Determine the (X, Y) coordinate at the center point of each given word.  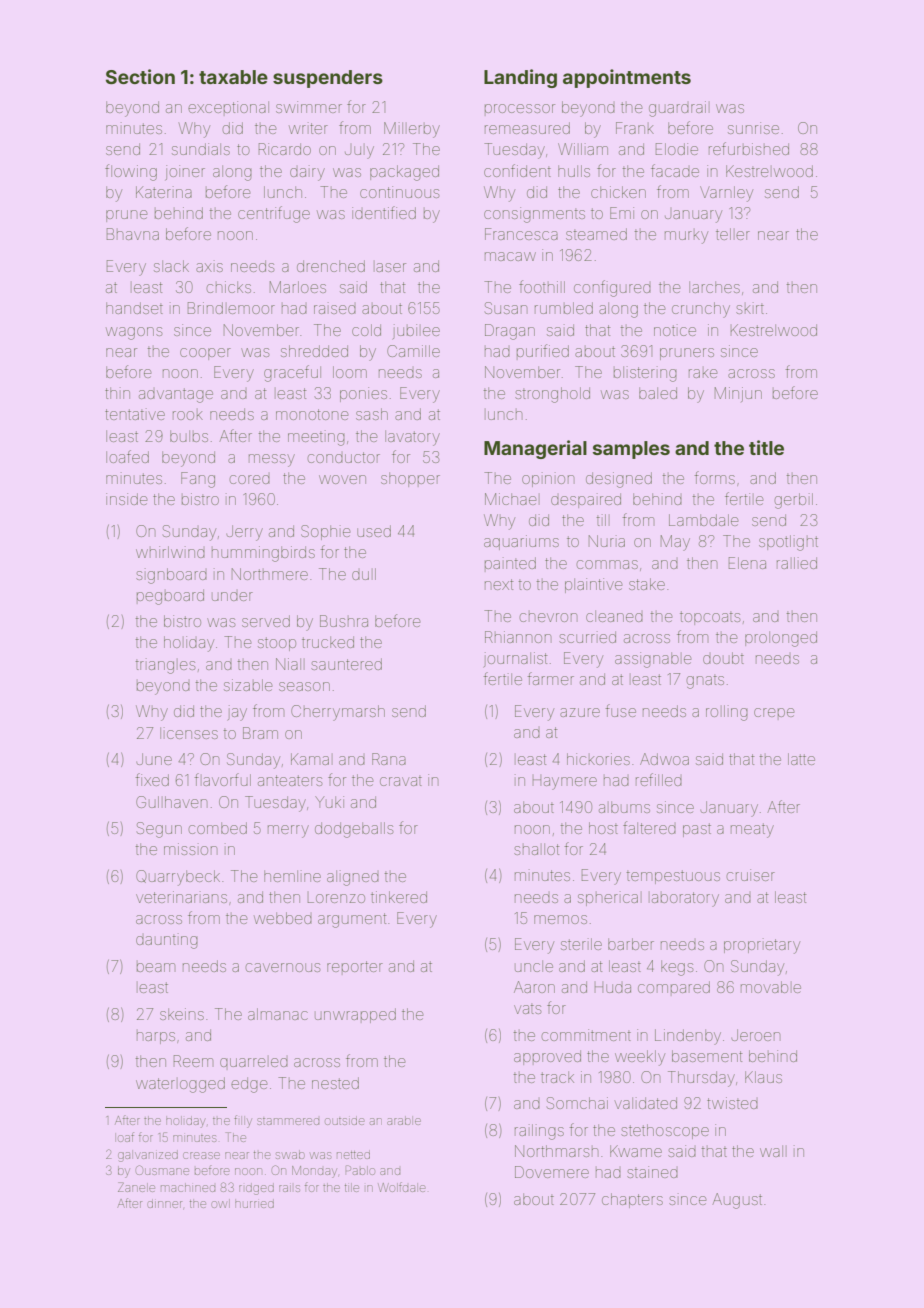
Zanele (136, 1187)
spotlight (788, 543)
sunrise (753, 128)
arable (404, 1120)
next (499, 584)
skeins (182, 1014)
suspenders (328, 79)
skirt (750, 308)
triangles (165, 666)
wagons (134, 333)
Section (140, 76)
